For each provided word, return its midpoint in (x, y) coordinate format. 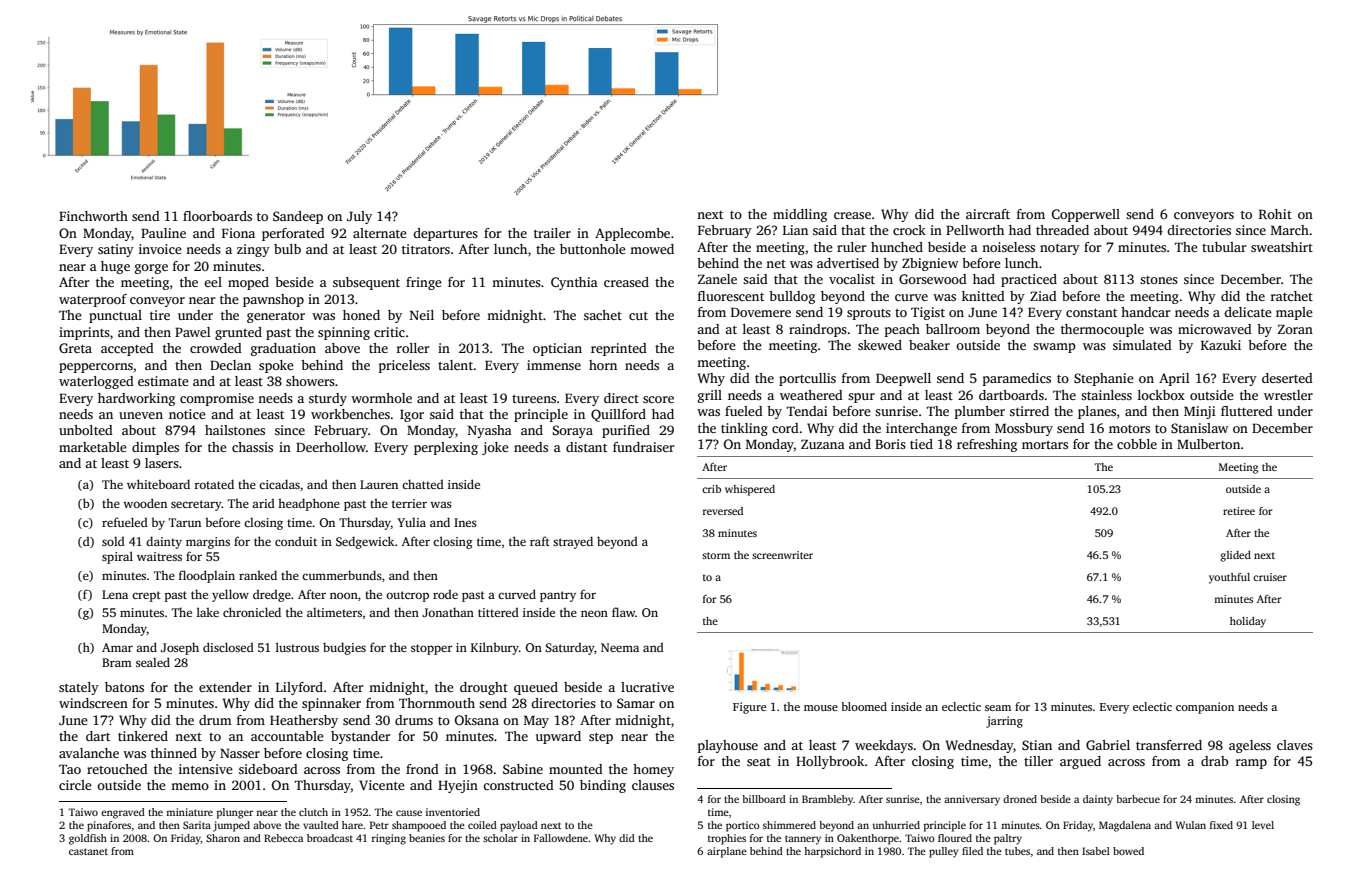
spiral (117, 557)
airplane (727, 852)
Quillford (618, 415)
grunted (238, 333)
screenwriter (782, 555)
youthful (1229, 578)
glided (1235, 556)
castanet (88, 851)
